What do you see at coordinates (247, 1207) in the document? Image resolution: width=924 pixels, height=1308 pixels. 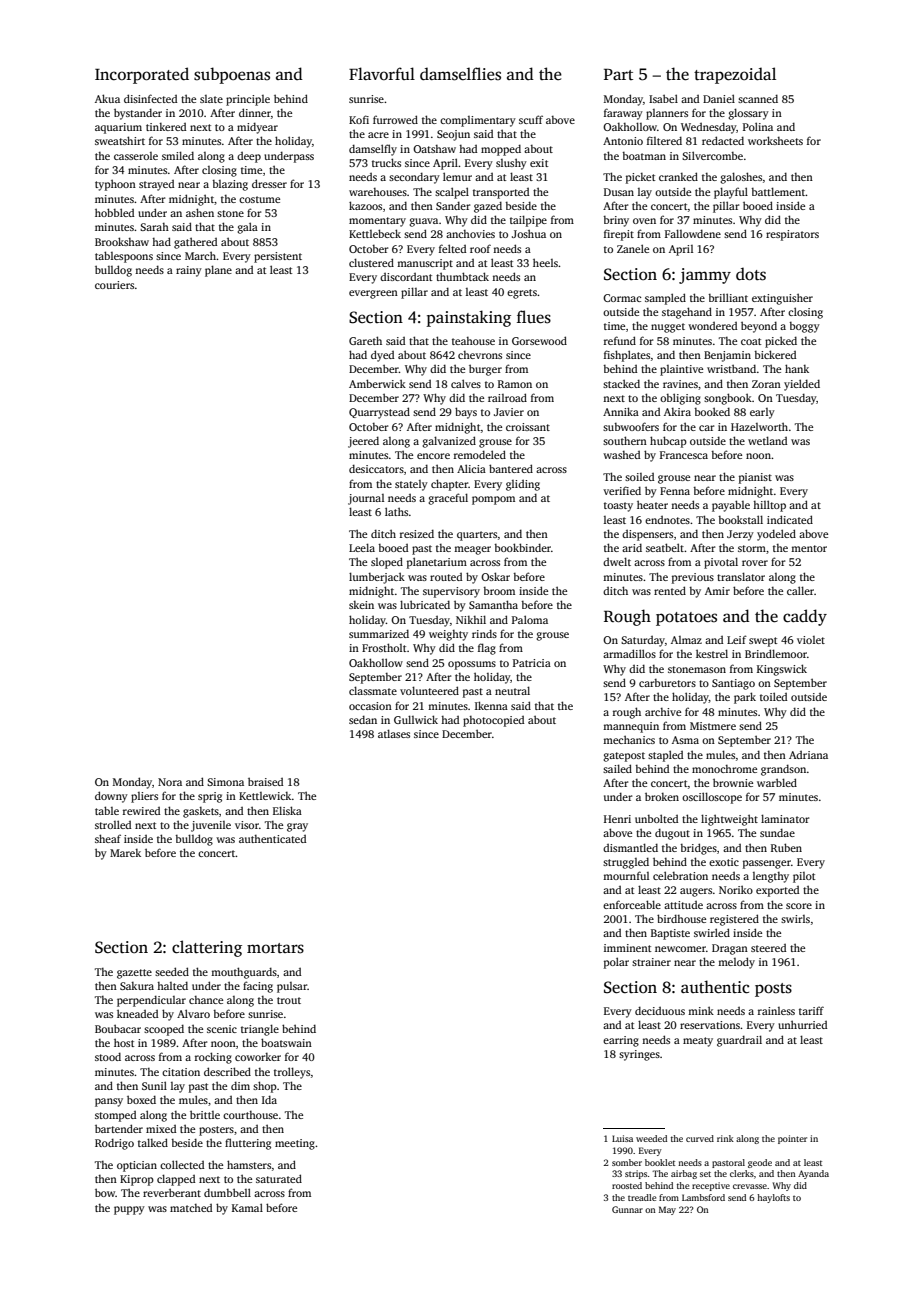 I see `Kamal` at bounding box center [247, 1207].
